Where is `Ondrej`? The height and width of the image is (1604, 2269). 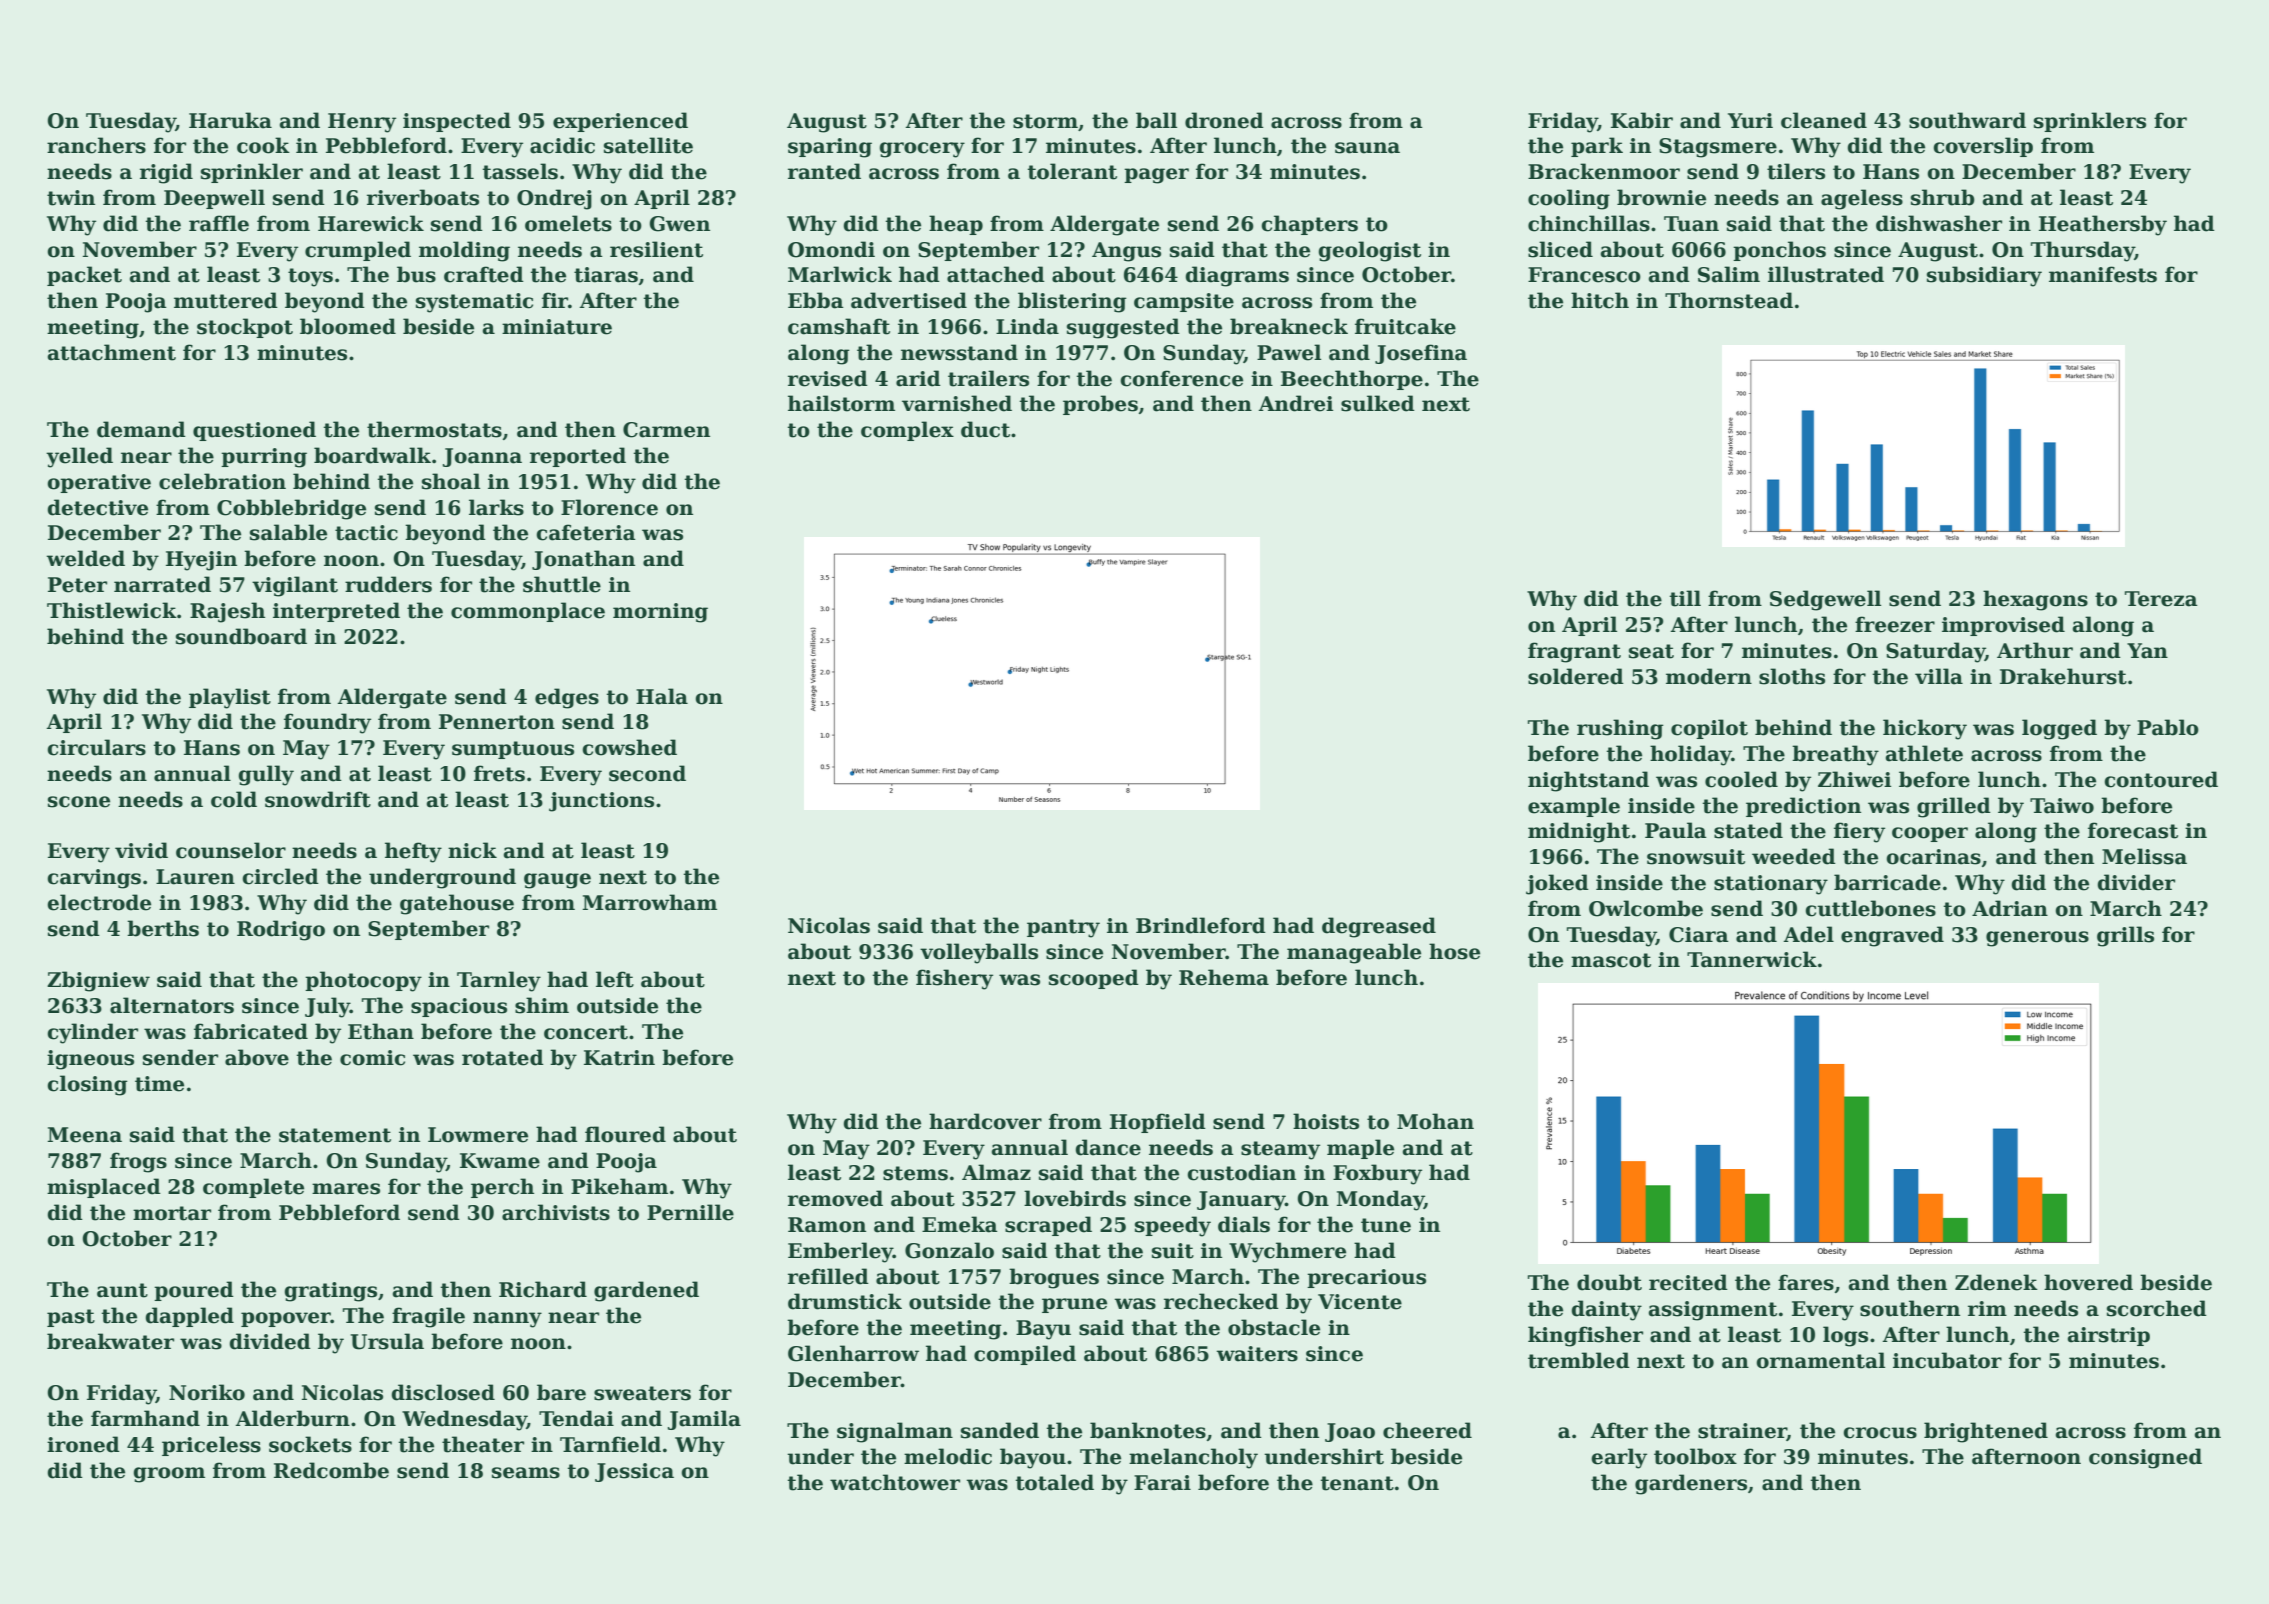
Ondrej is located at coordinates (554, 199).
